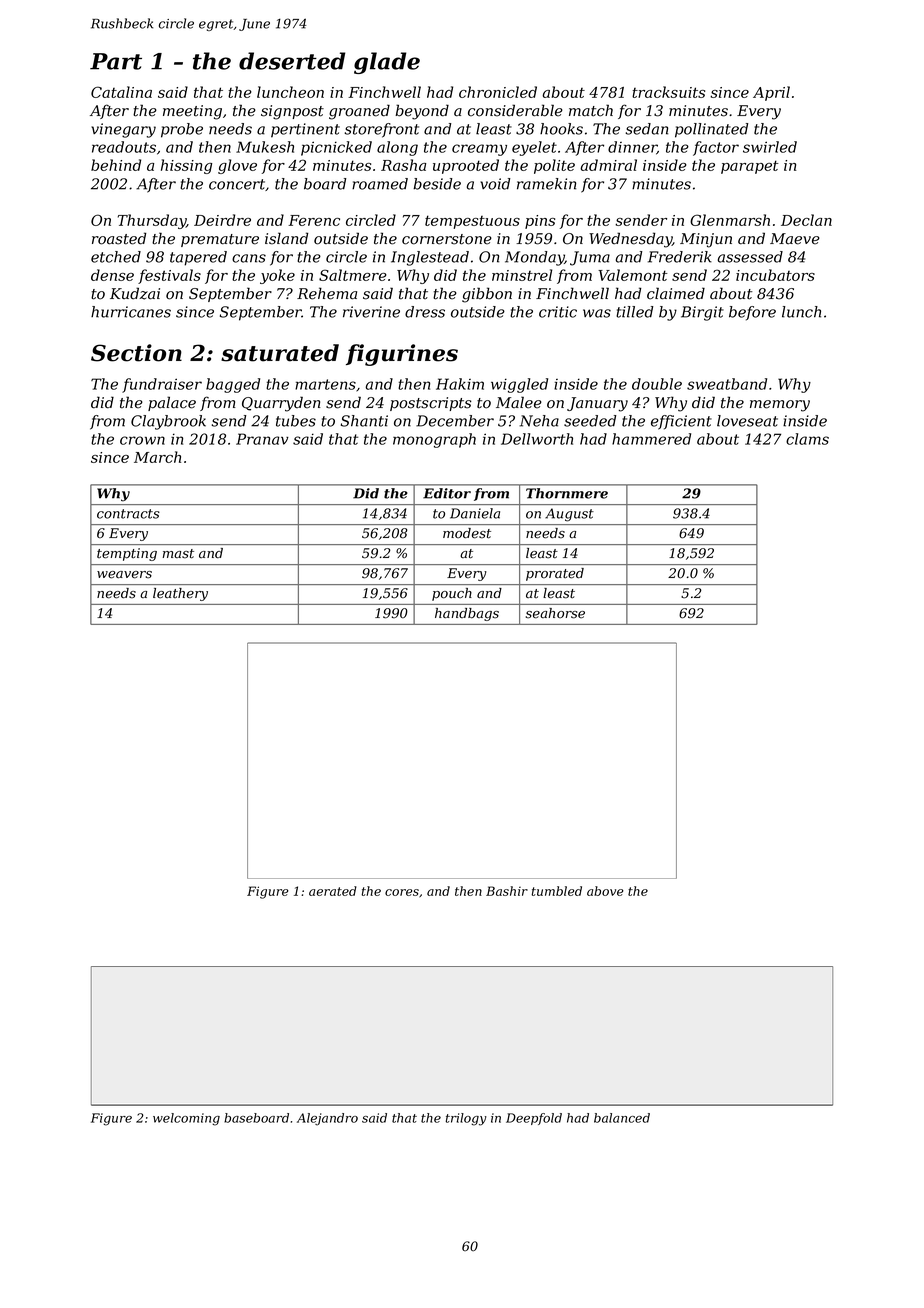  I want to click on match, so click(591, 110).
